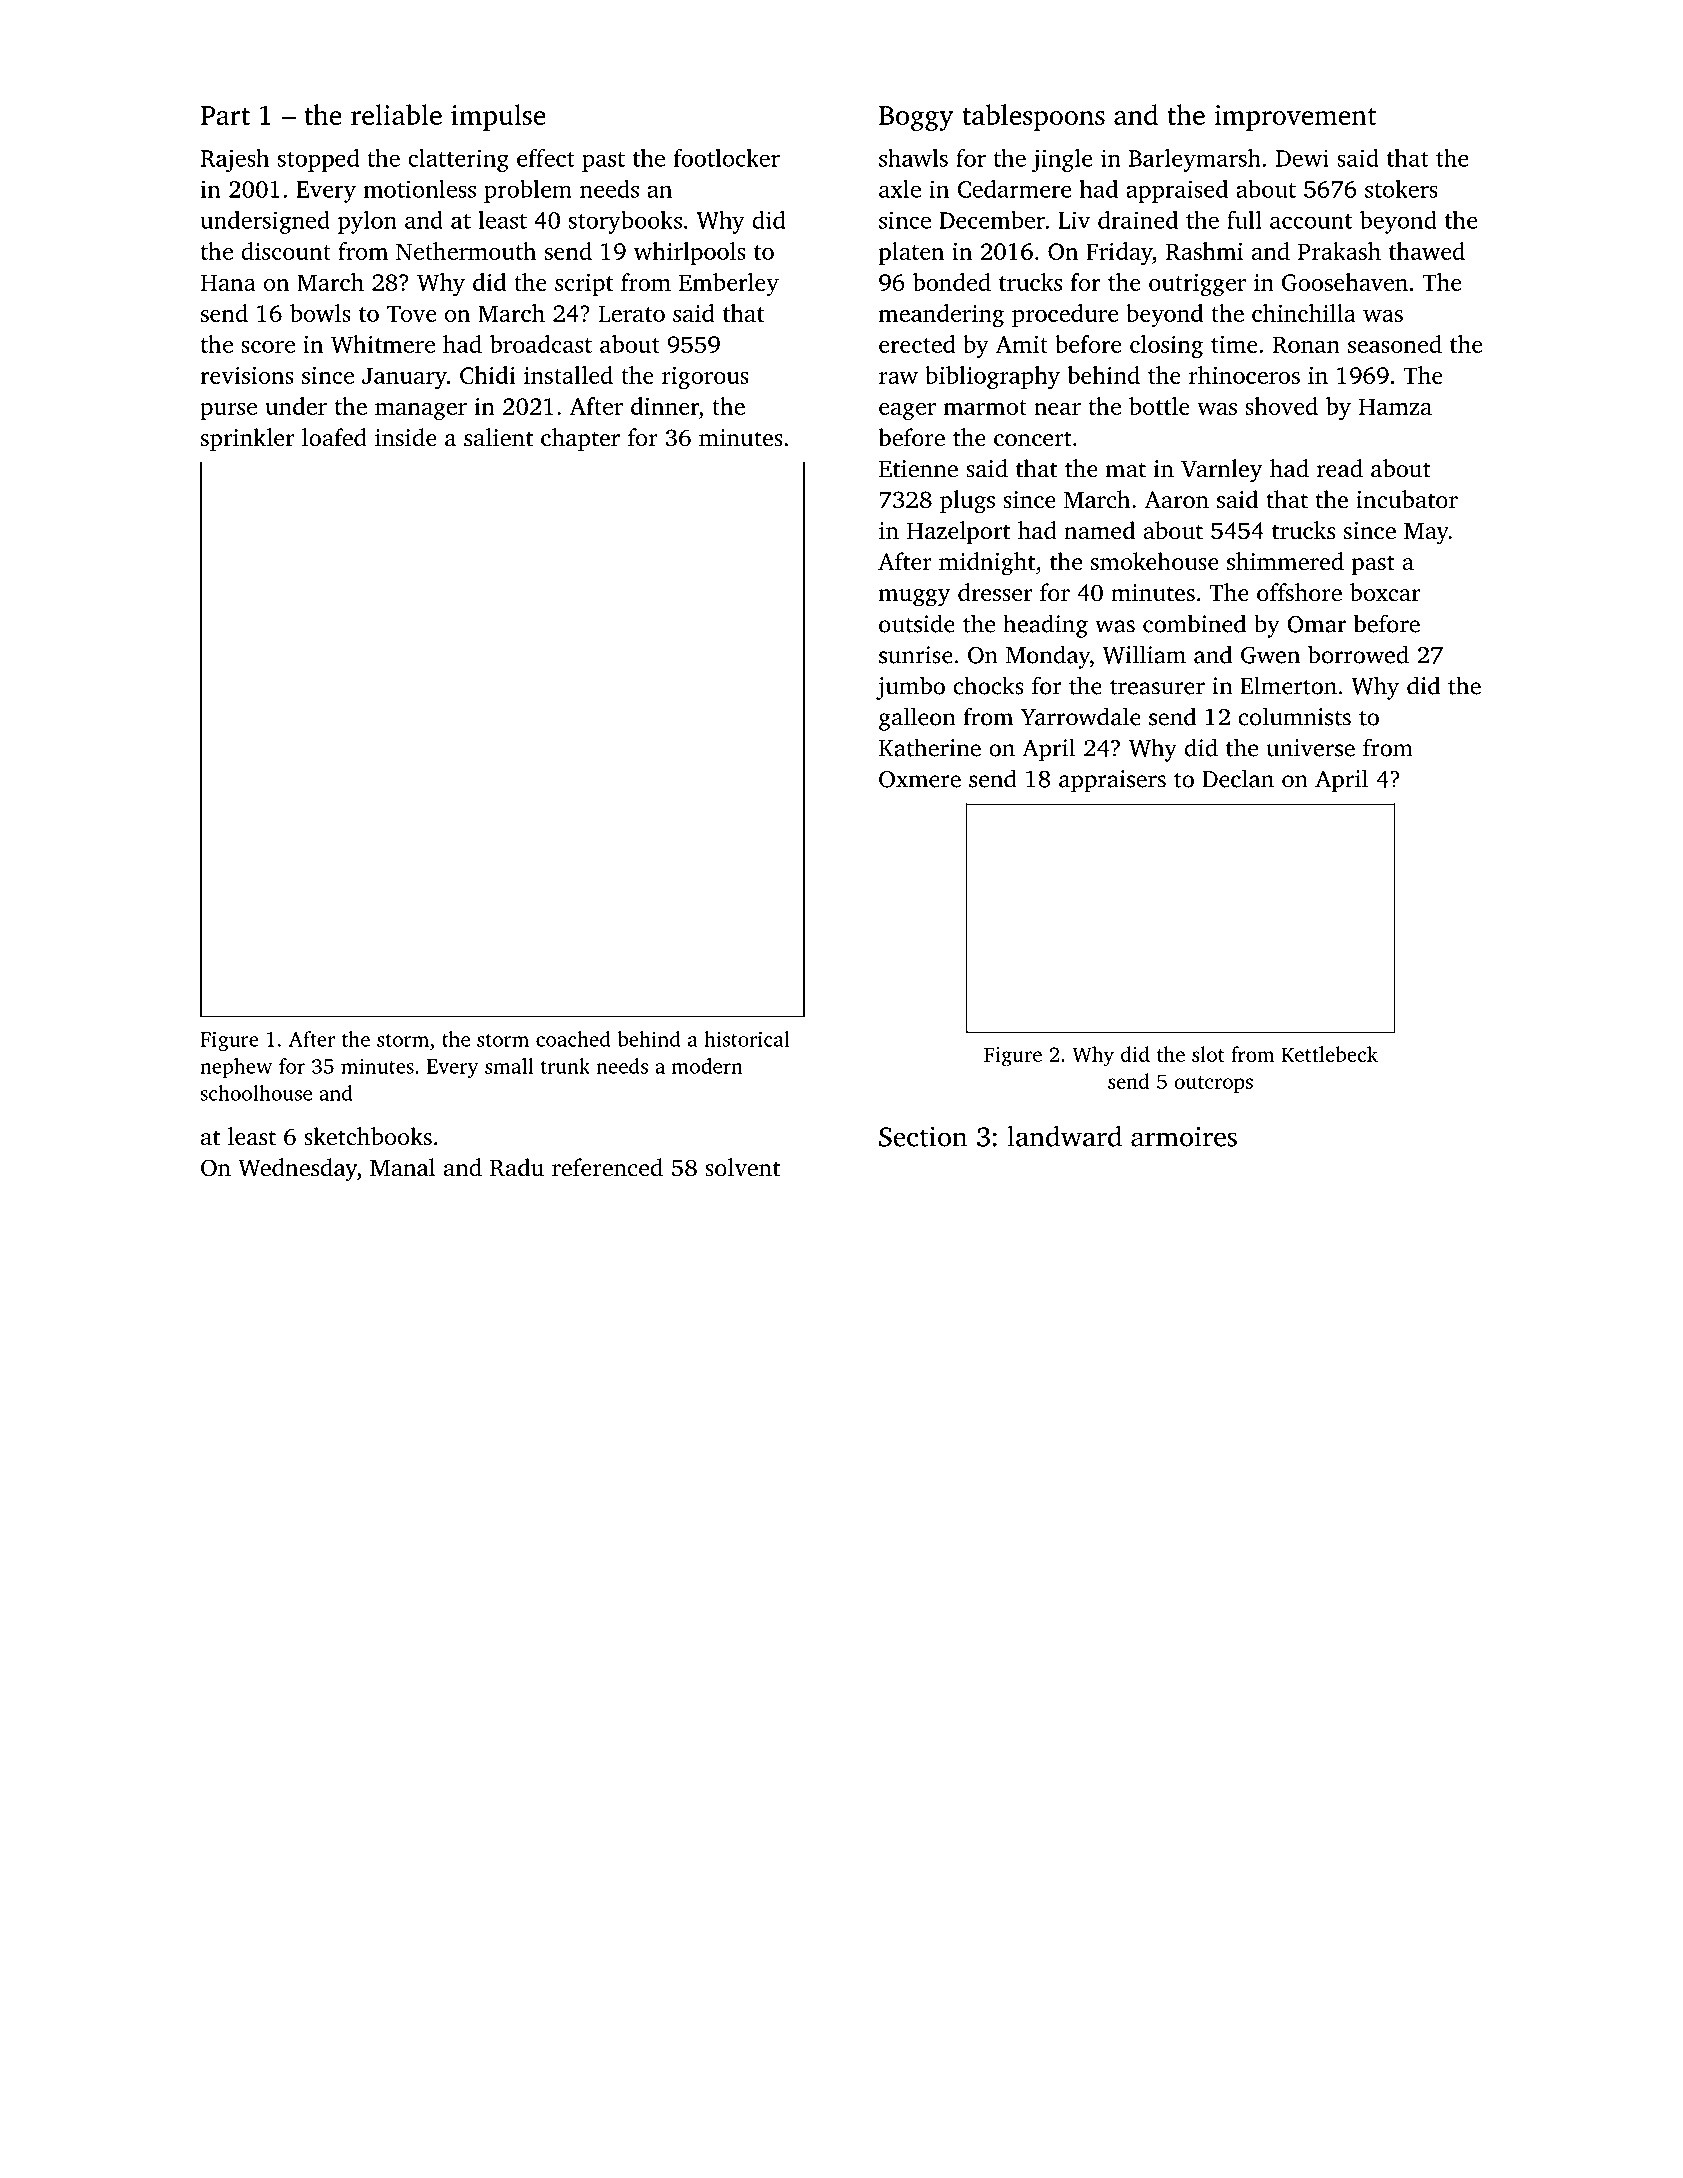 The height and width of the screenshot is (2178, 1683). Describe the element at coordinates (1395, 344) in the screenshot. I see `seasoned` at that location.
